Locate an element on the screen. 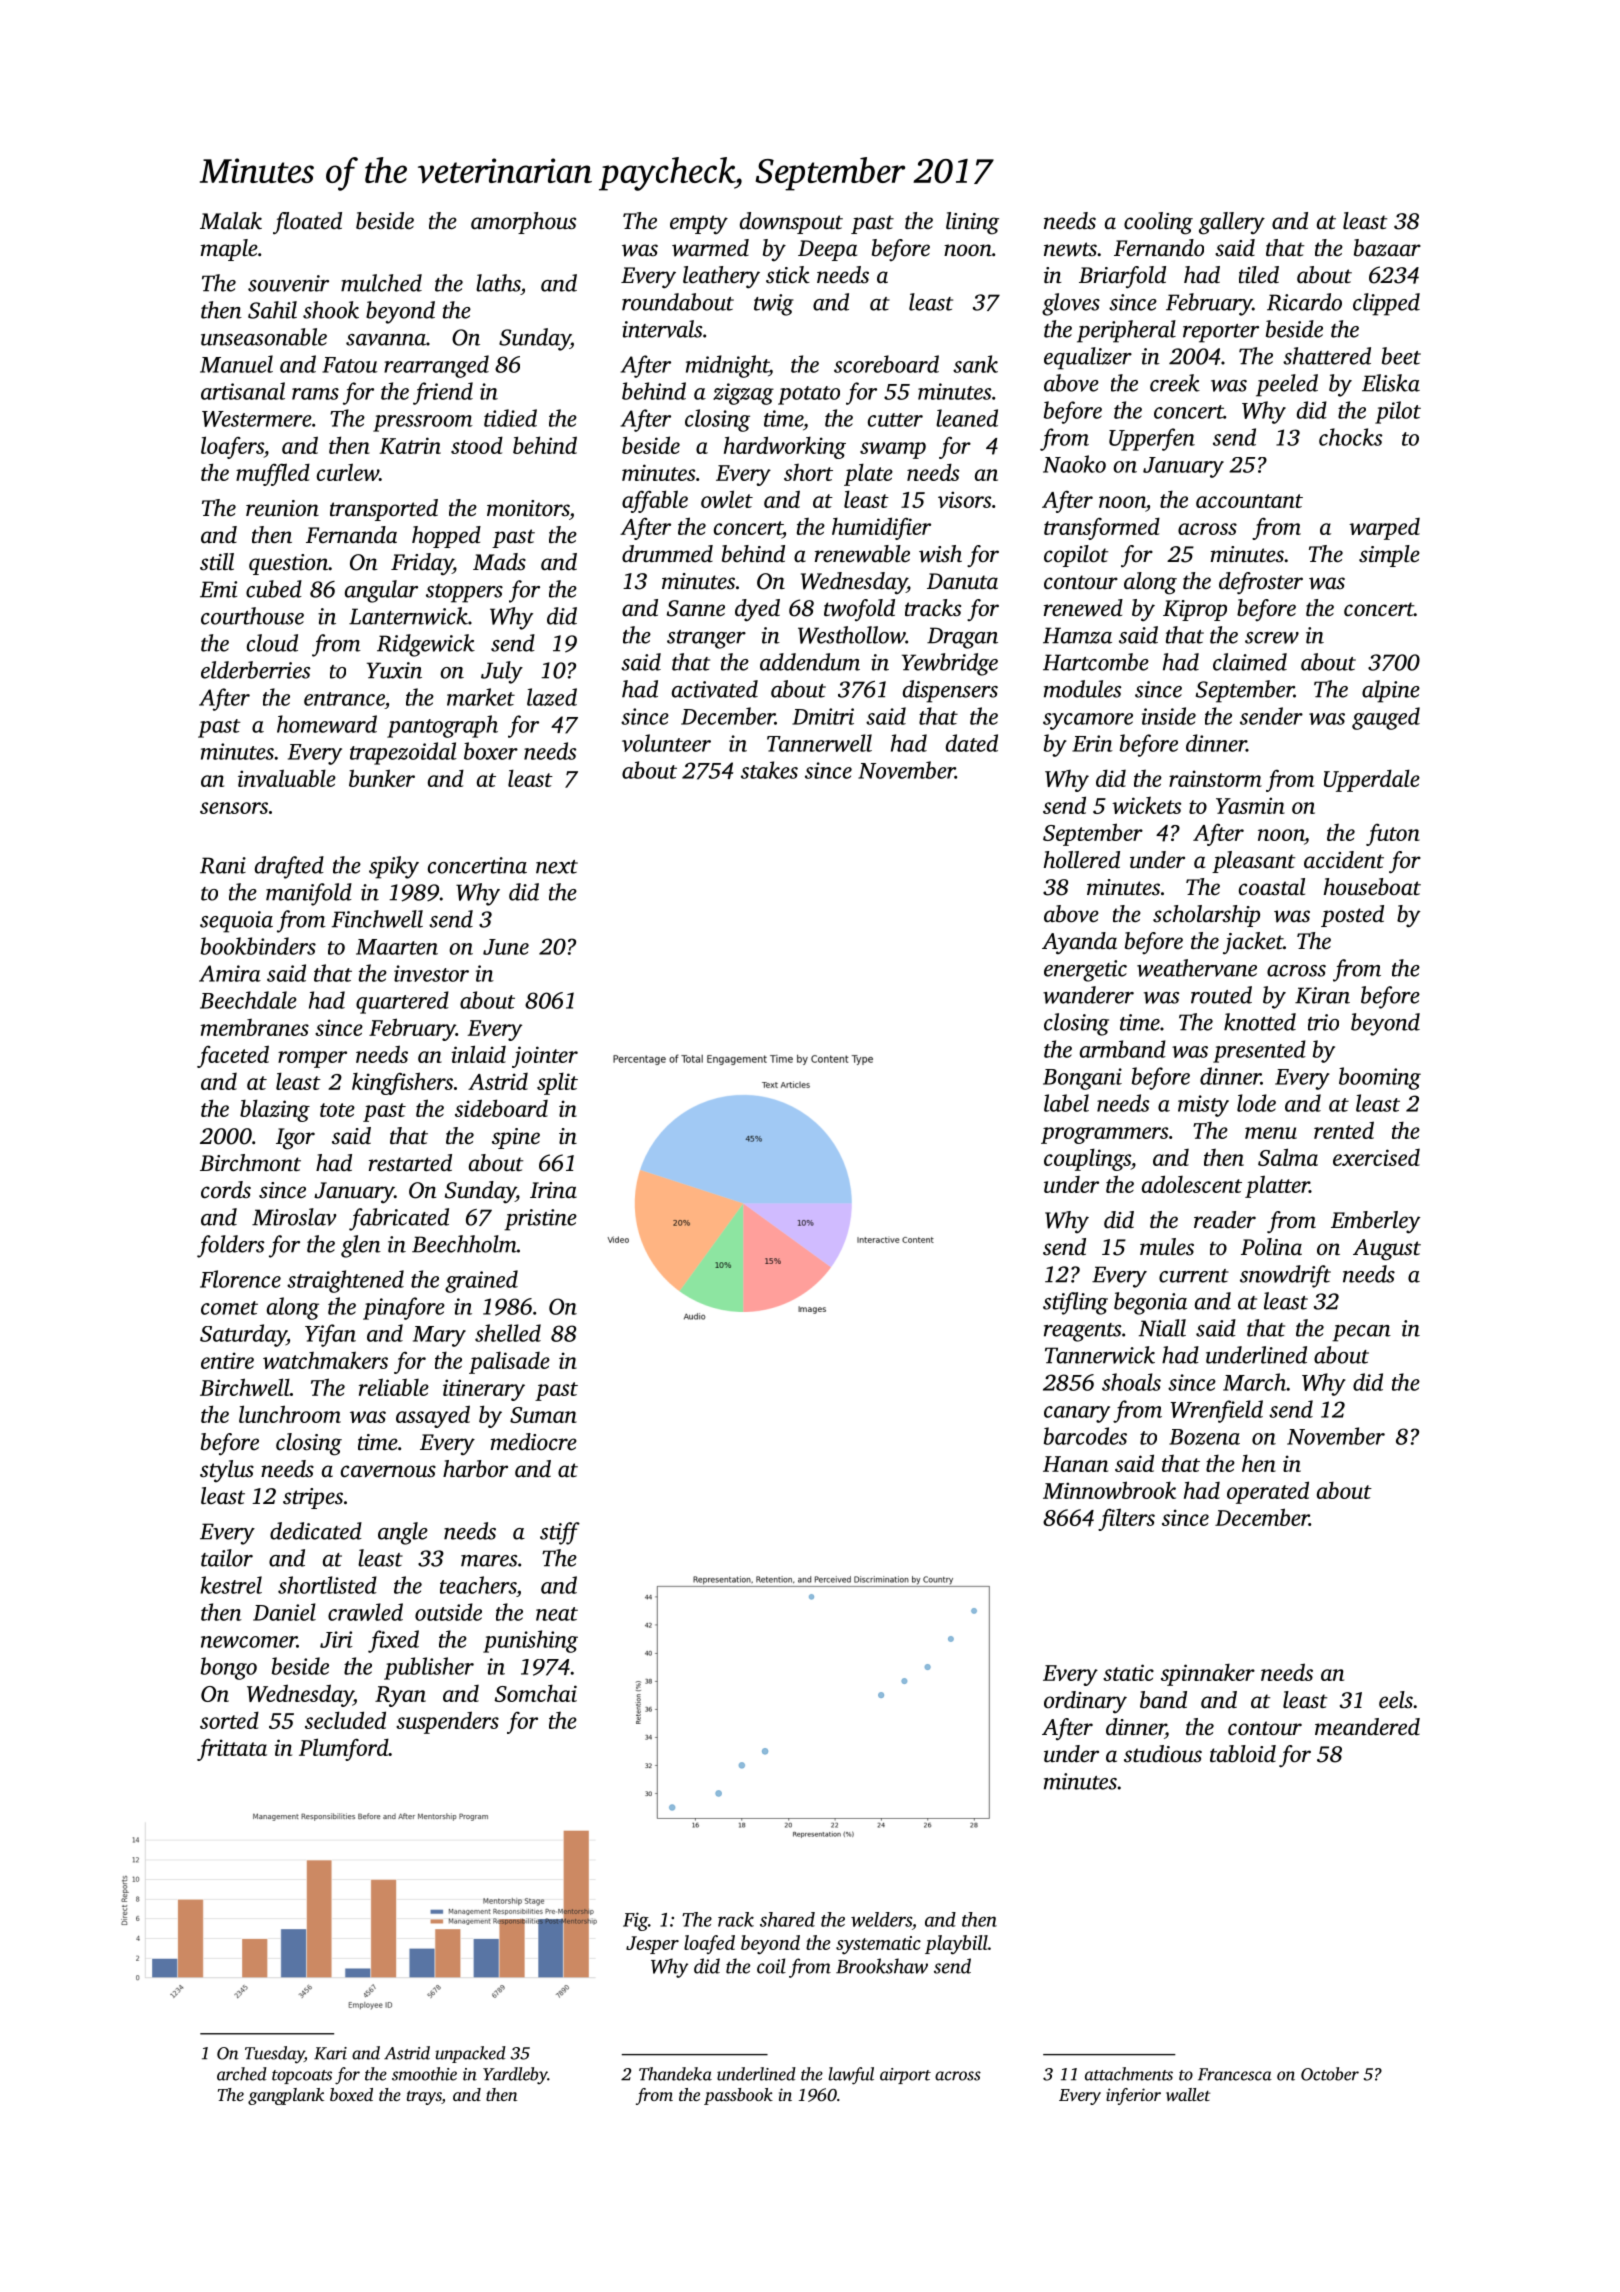 Image resolution: width=1620 pixels, height=2292 pixels. alpine is located at coordinates (1391, 691).
